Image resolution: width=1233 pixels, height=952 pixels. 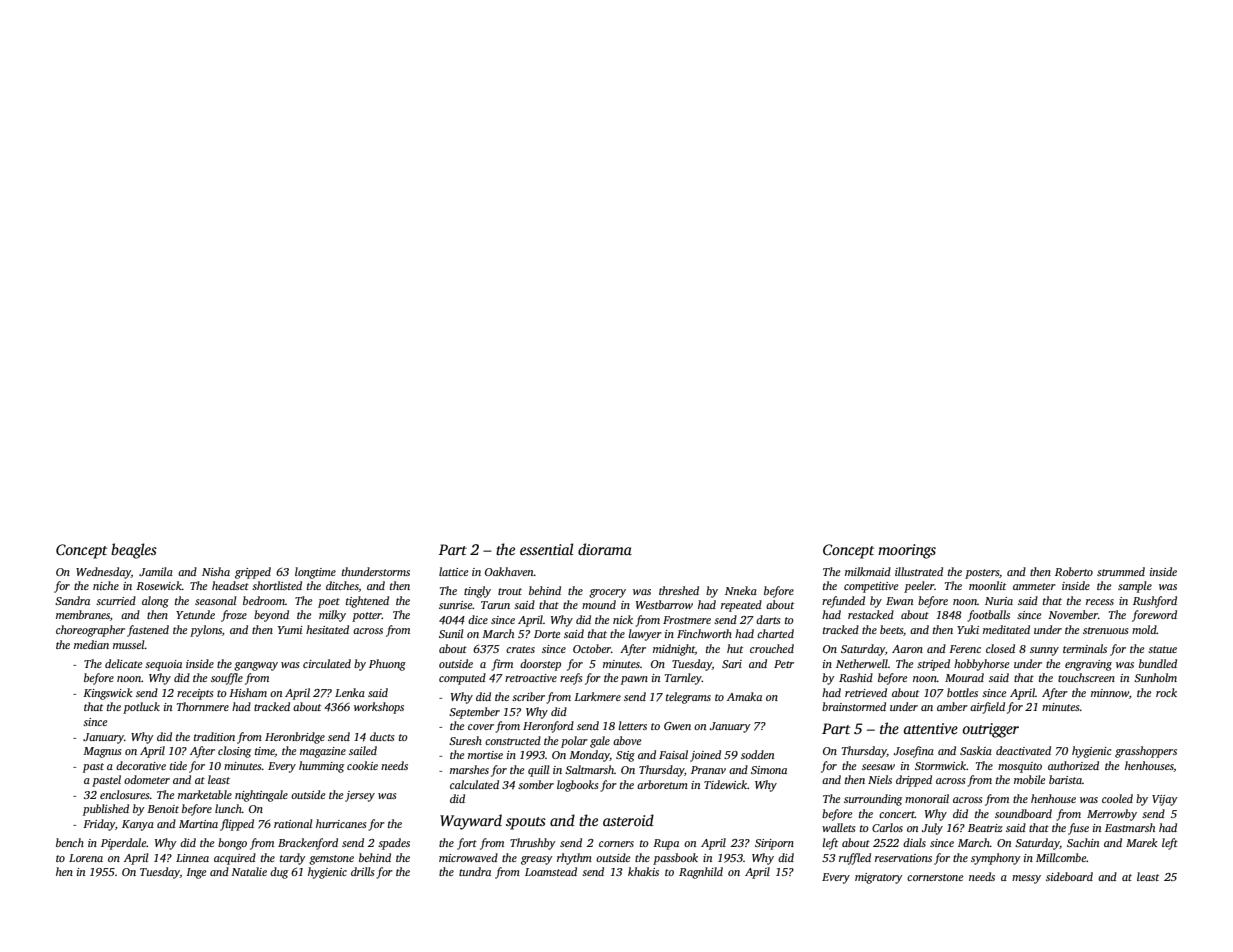 What do you see at coordinates (662, 784) in the page?
I see `arboretum` at bounding box center [662, 784].
